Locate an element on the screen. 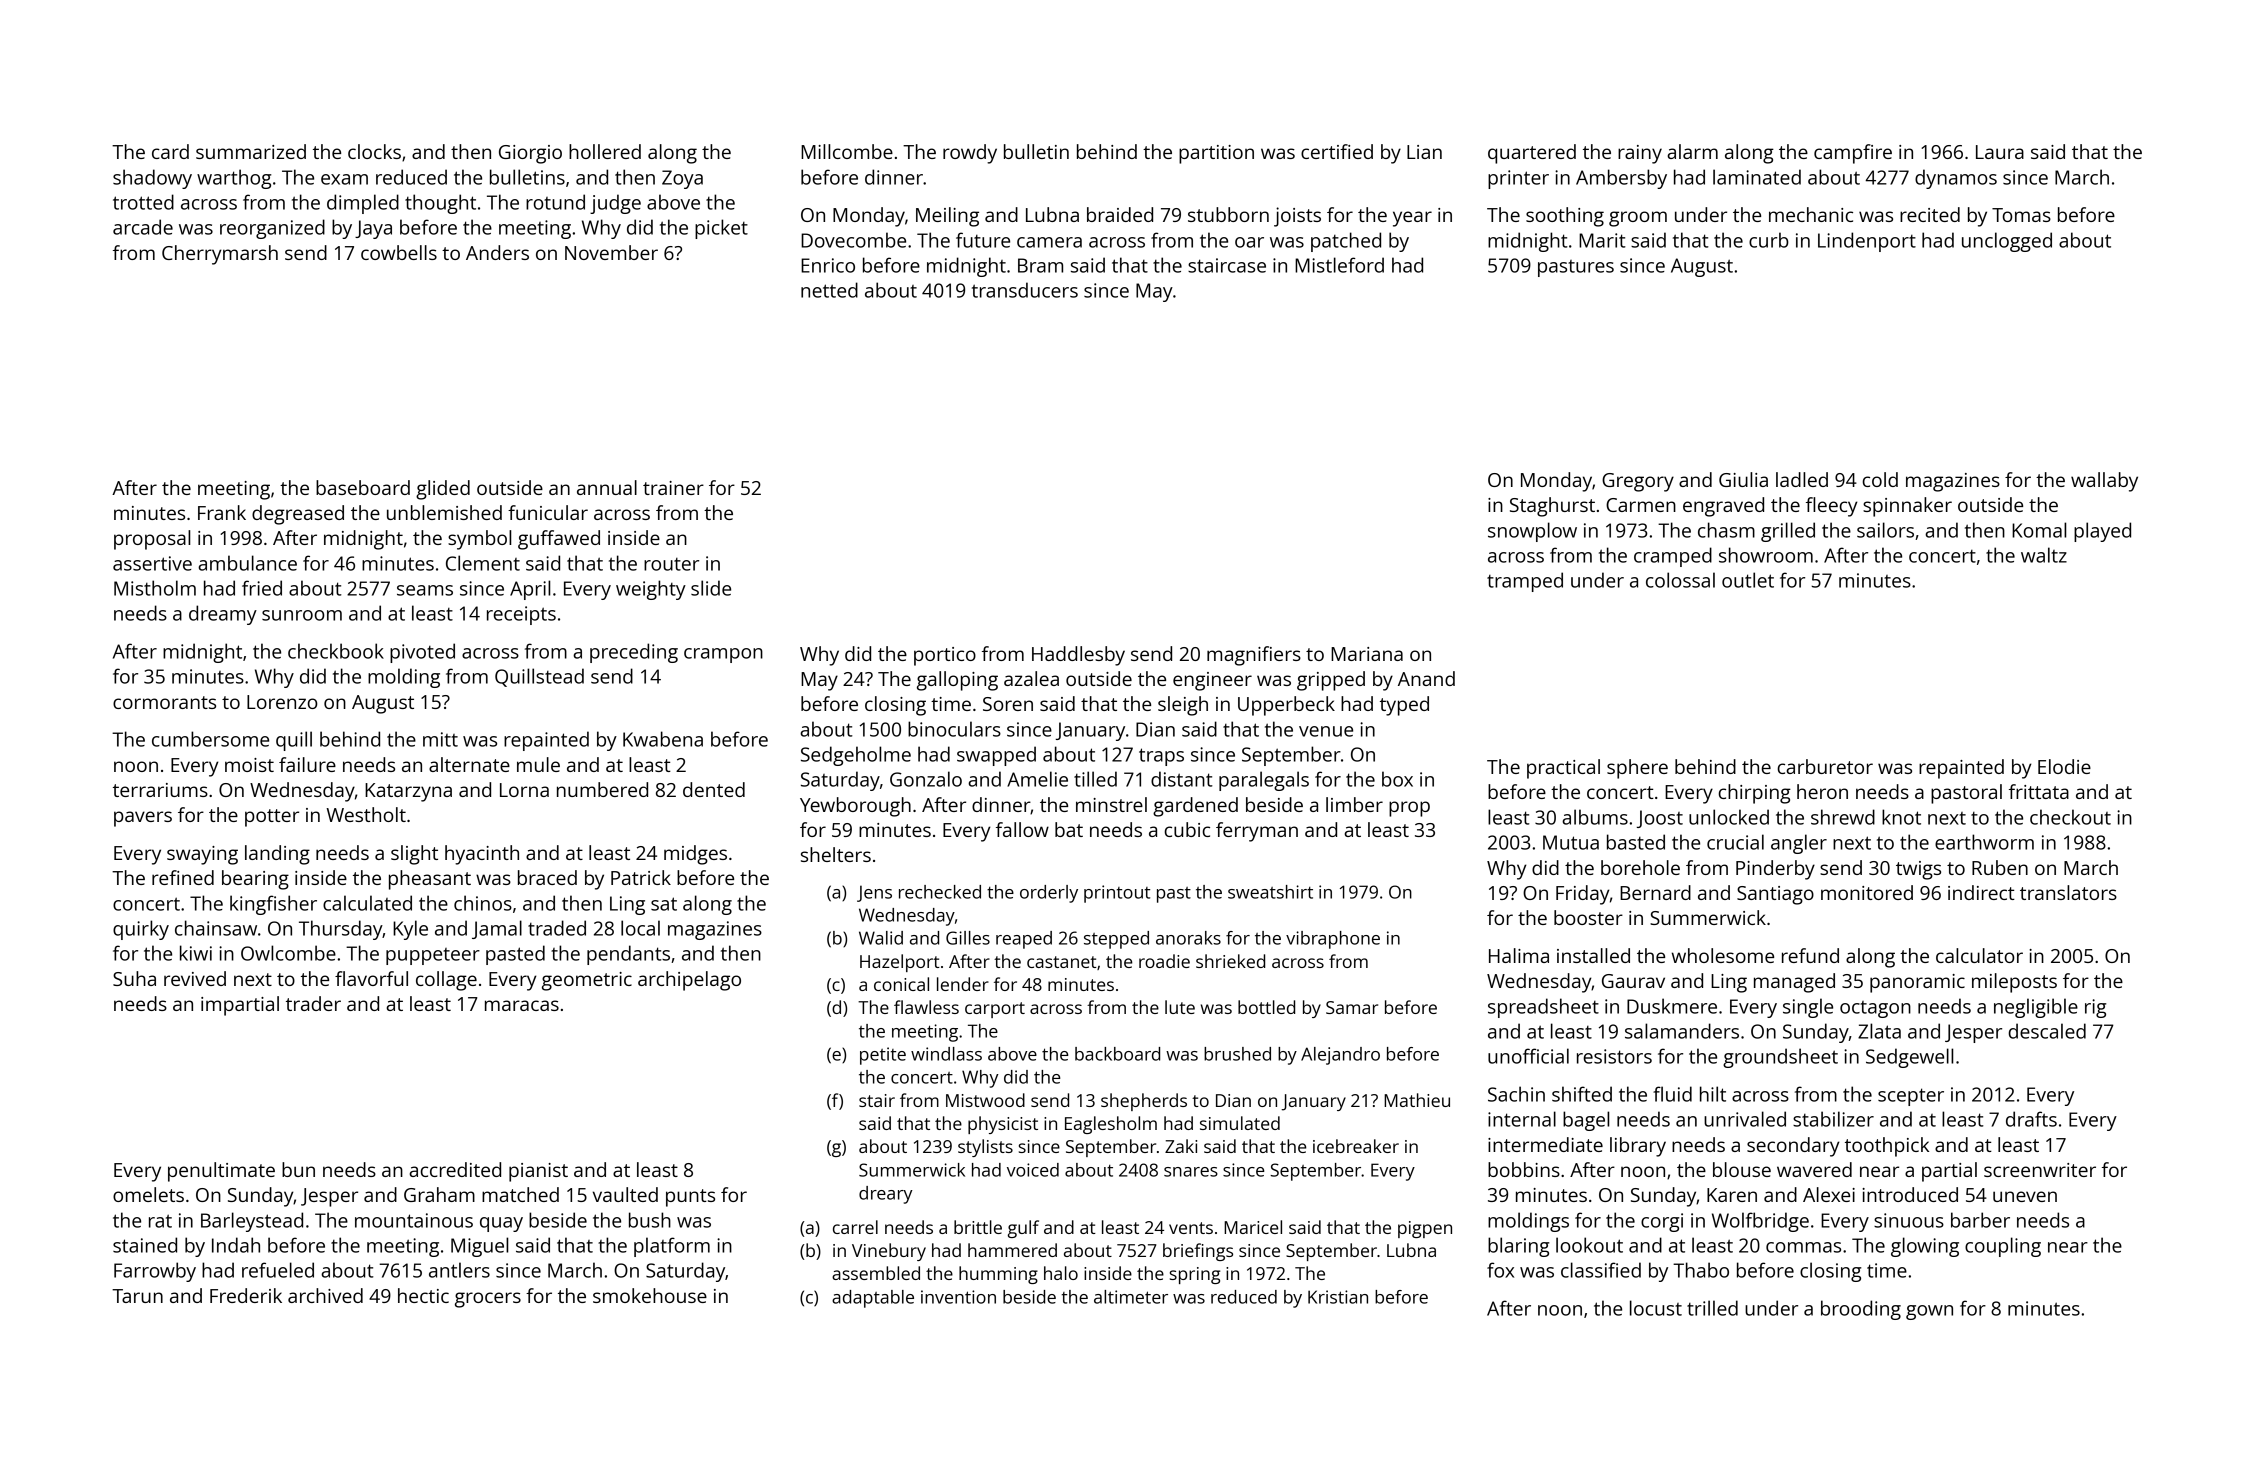 This screenshot has height=1461, width=2258. rig is located at coordinates (2095, 1008).
